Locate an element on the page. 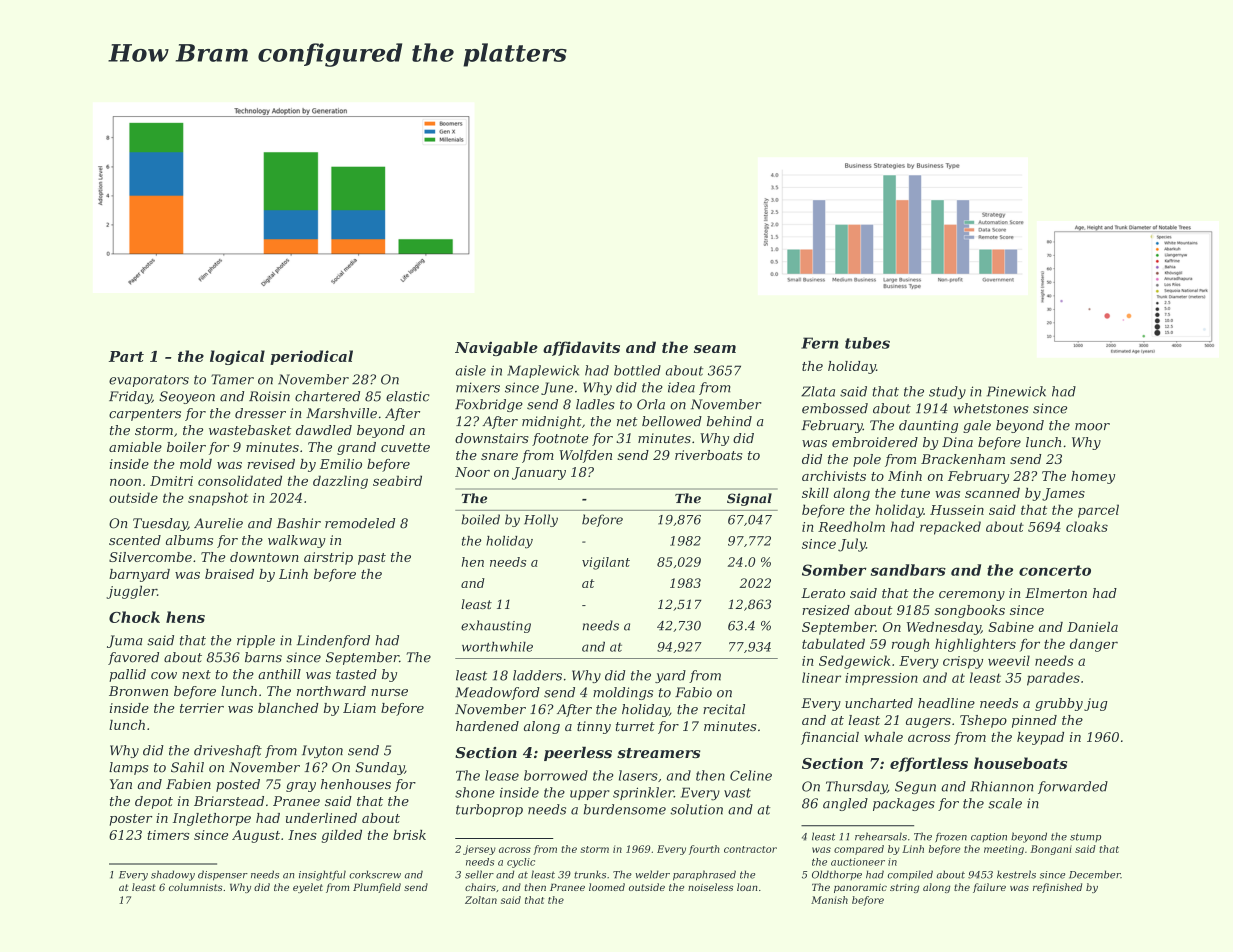 The width and height of the image is (1233, 952). Lerato is located at coordinates (823, 593).
